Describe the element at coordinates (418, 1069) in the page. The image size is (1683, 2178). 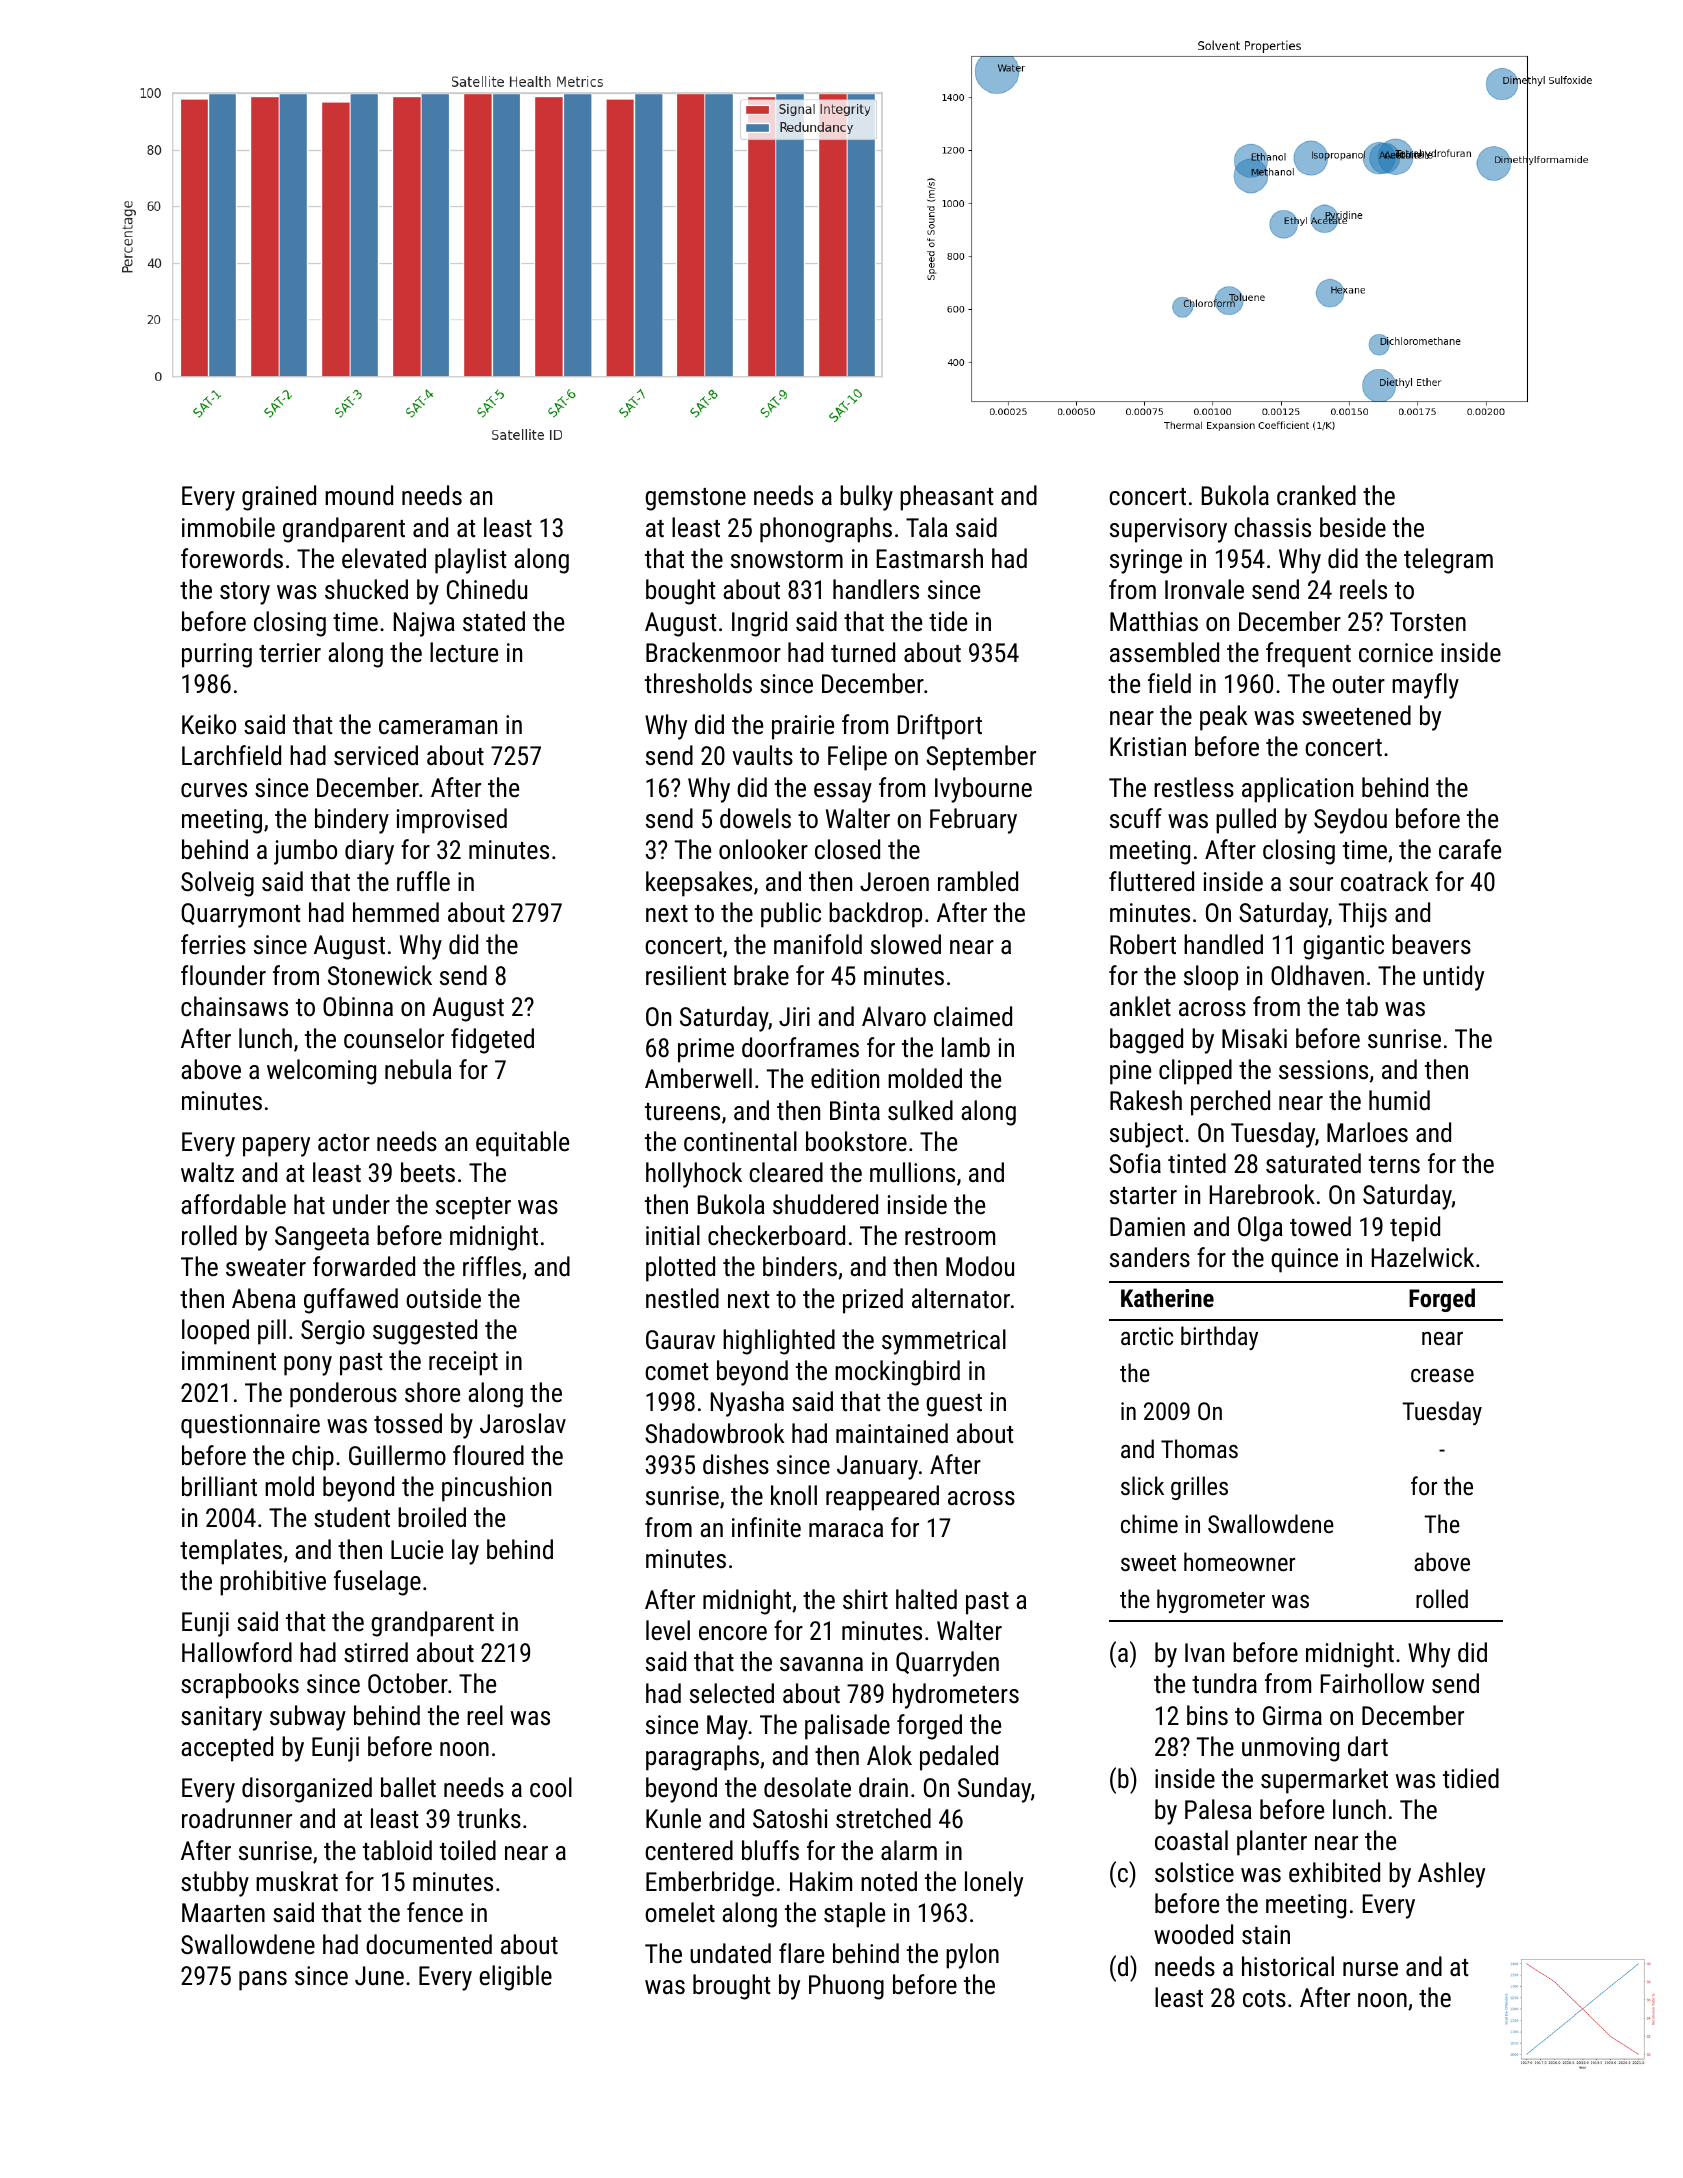
I see `nebula` at that location.
